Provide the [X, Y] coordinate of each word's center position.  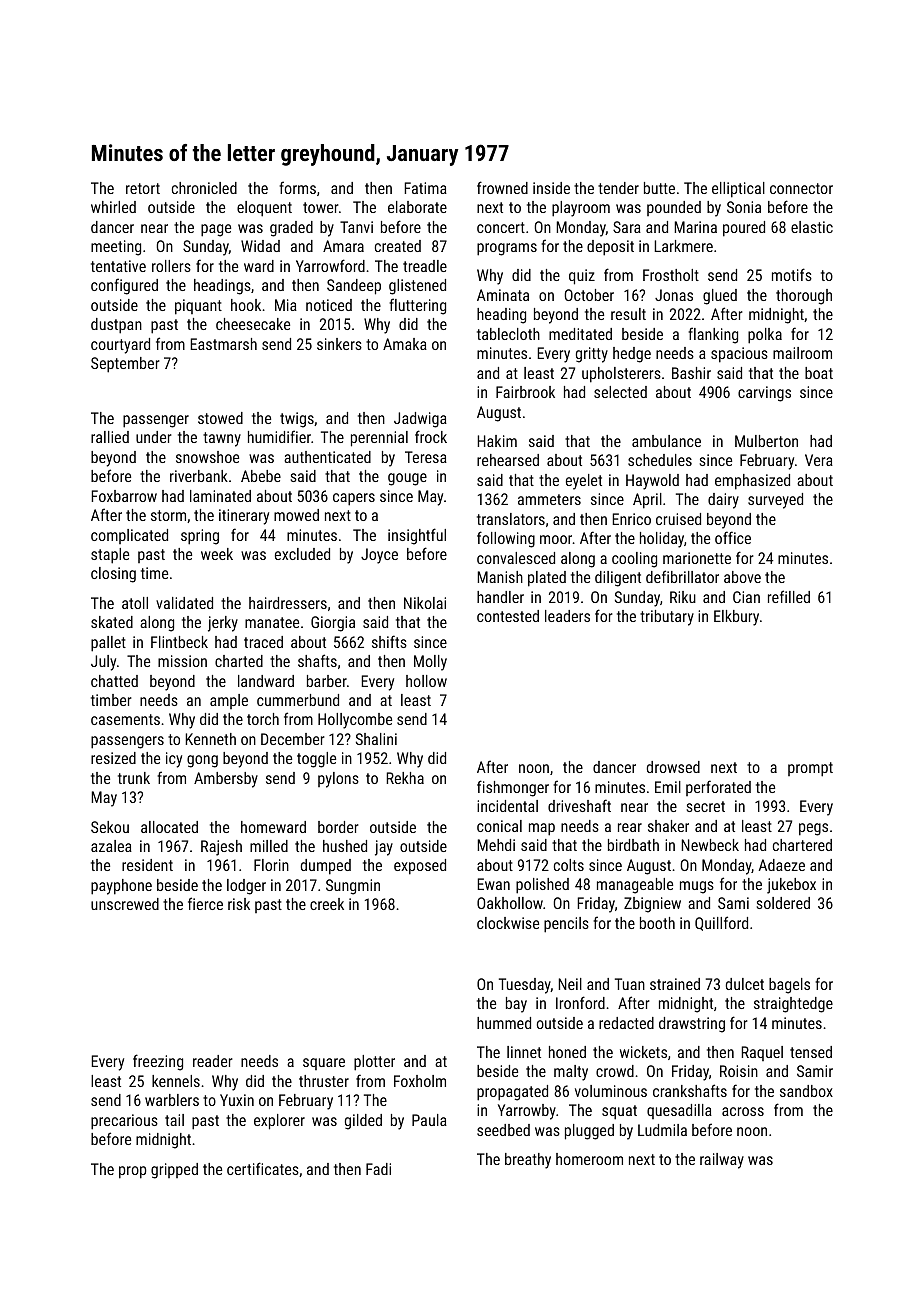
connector [801, 188]
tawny [222, 439]
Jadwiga [420, 420]
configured [124, 286]
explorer [279, 1122]
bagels [789, 986]
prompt [810, 769]
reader [213, 1061]
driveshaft [579, 805]
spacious [739, 355]
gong [202, 761]
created [398, 246]
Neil [570, 984]
